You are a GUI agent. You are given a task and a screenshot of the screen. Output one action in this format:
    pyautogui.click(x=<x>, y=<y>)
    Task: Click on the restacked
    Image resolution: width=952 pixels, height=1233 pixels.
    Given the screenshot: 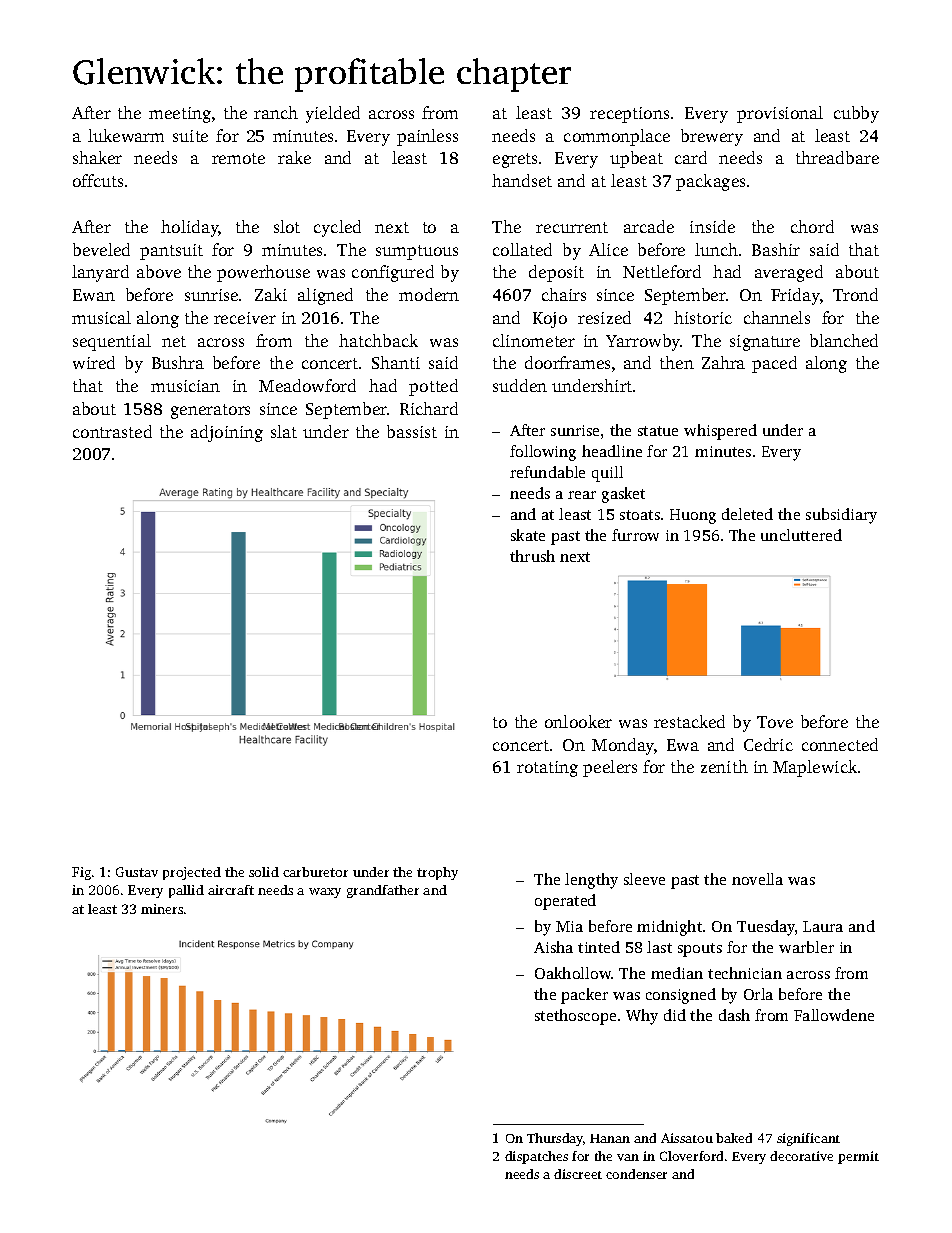 What is the action you would take?
    pyautogui.click(x=689, y=721)
